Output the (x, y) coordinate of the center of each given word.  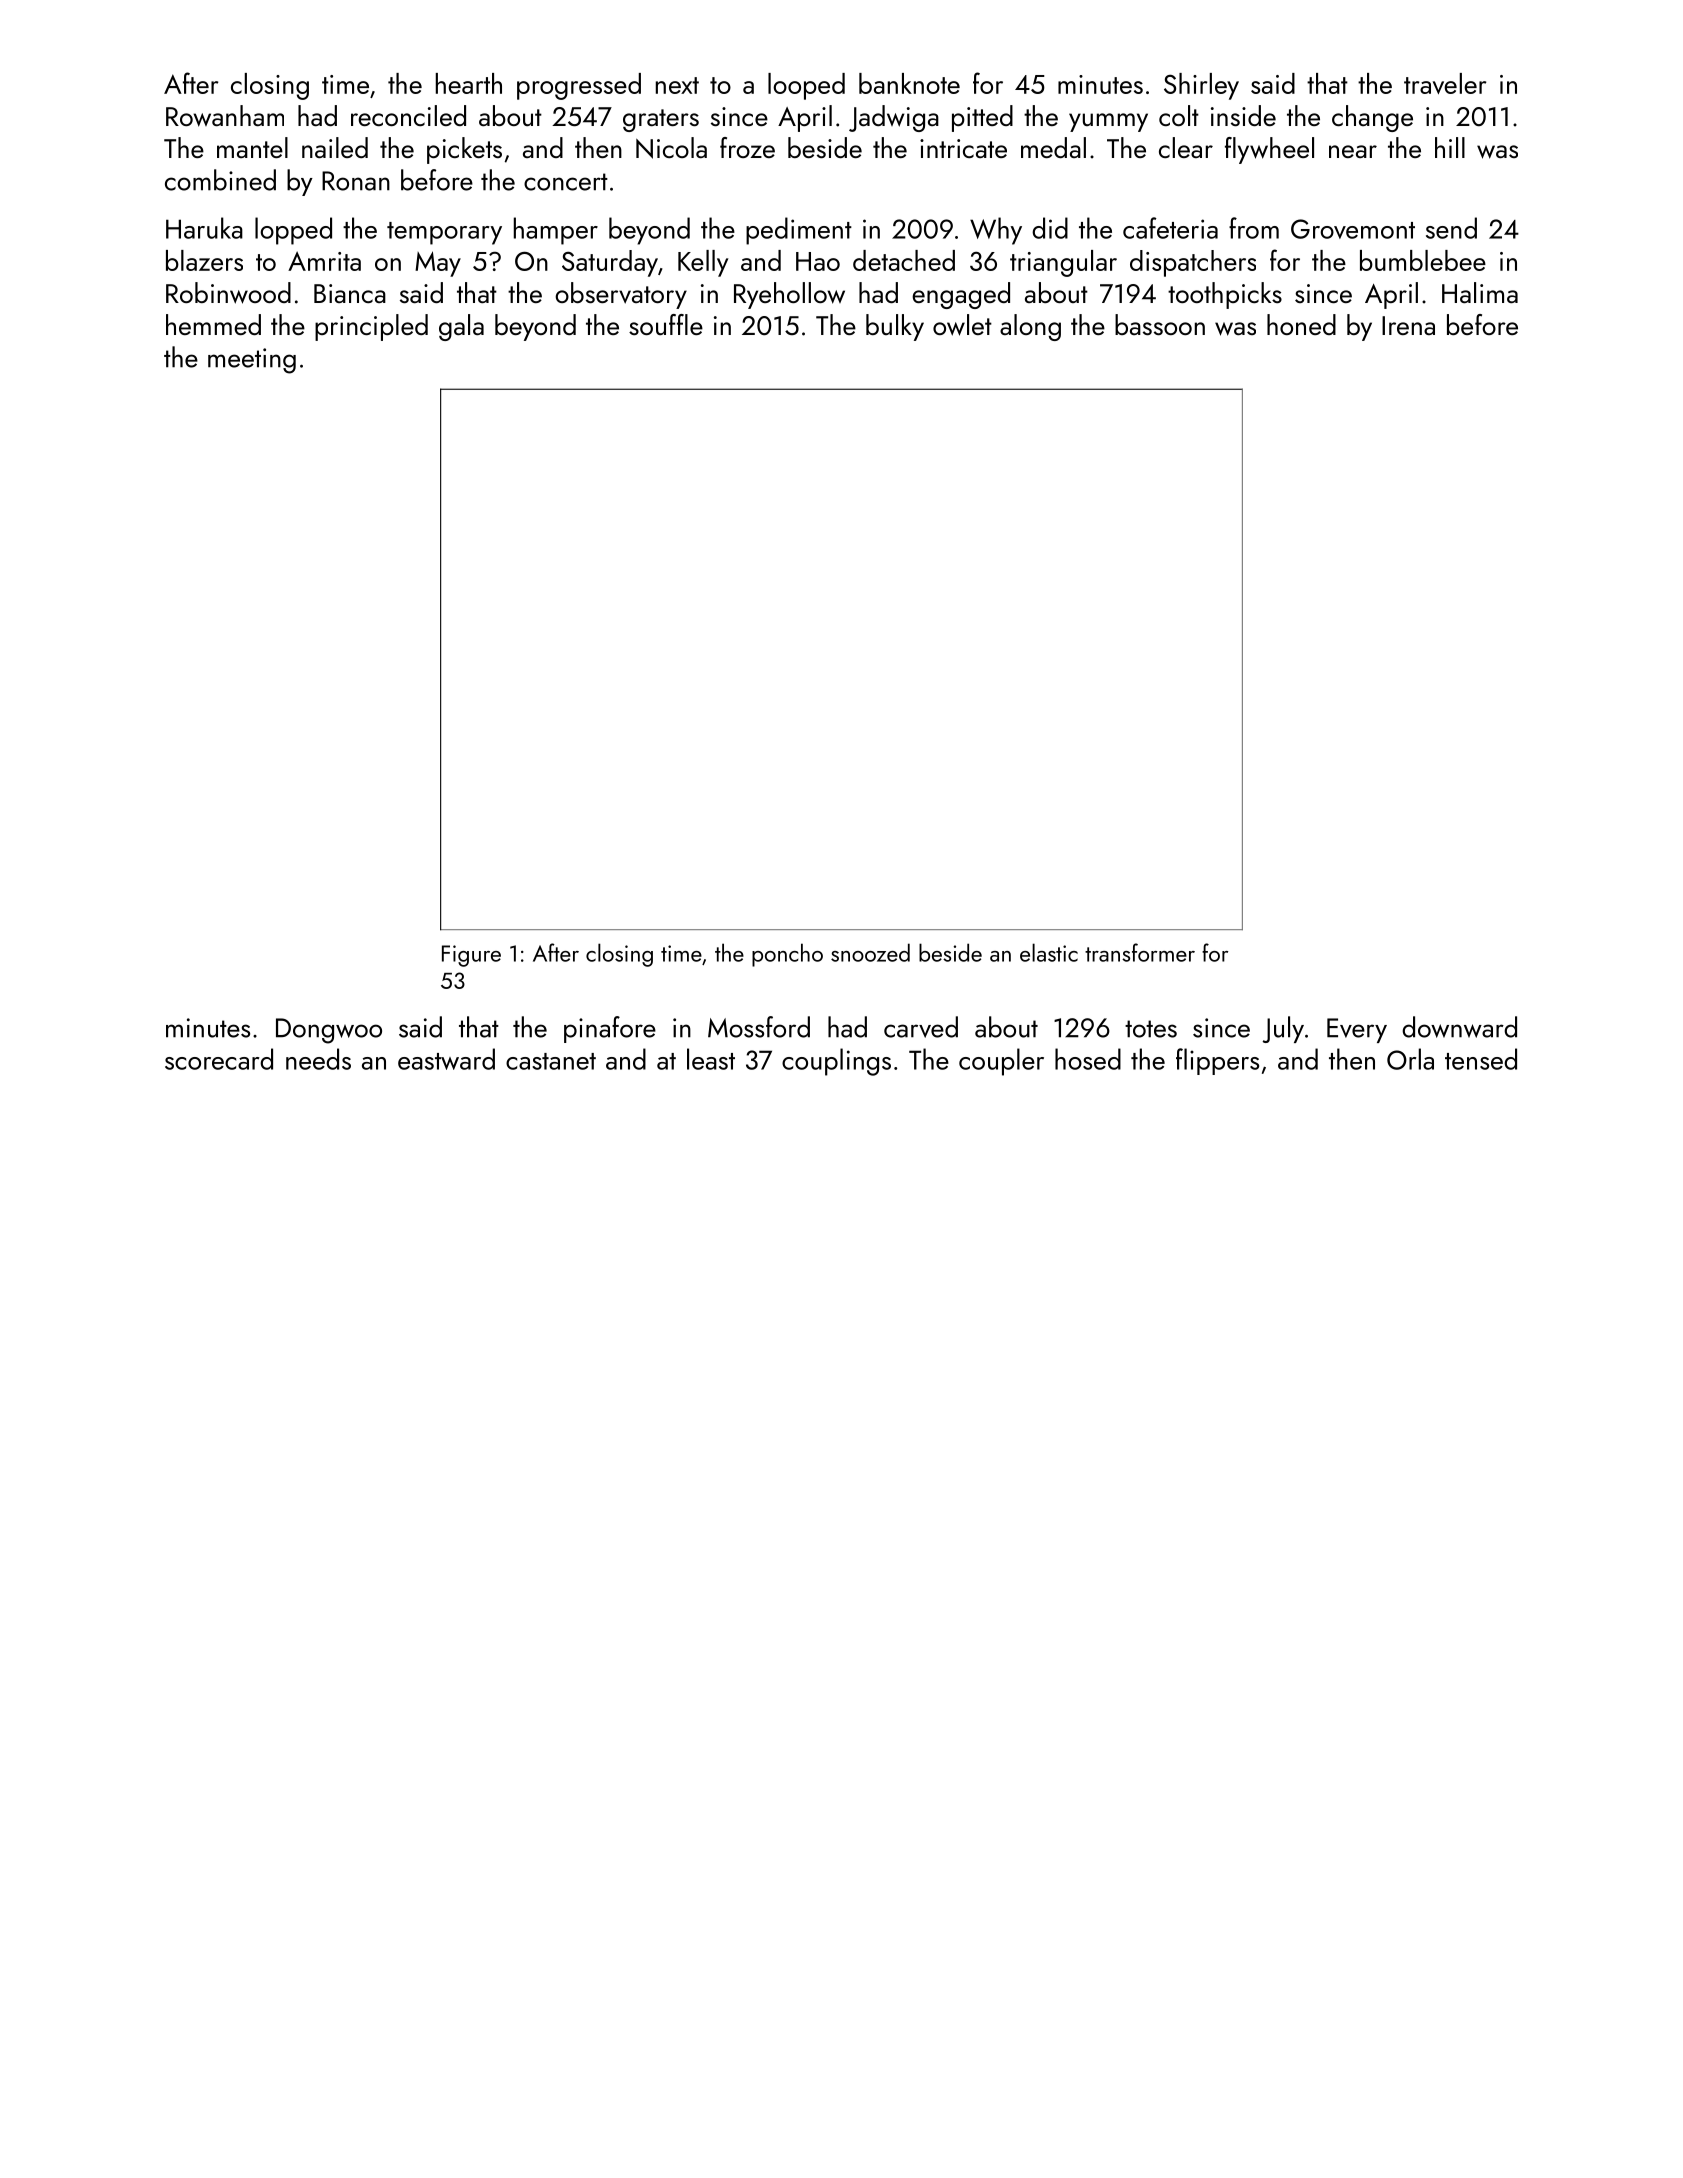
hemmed (213, 324)
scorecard (219, 1059)
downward (1459, 1027)
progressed (579, 86)
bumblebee (1423, 260)
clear (1186, 147)
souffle (666, 324)
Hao (818, 261)
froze (747, 147)
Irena (1408, 325)
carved (921, 1027)
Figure (471, 956)
